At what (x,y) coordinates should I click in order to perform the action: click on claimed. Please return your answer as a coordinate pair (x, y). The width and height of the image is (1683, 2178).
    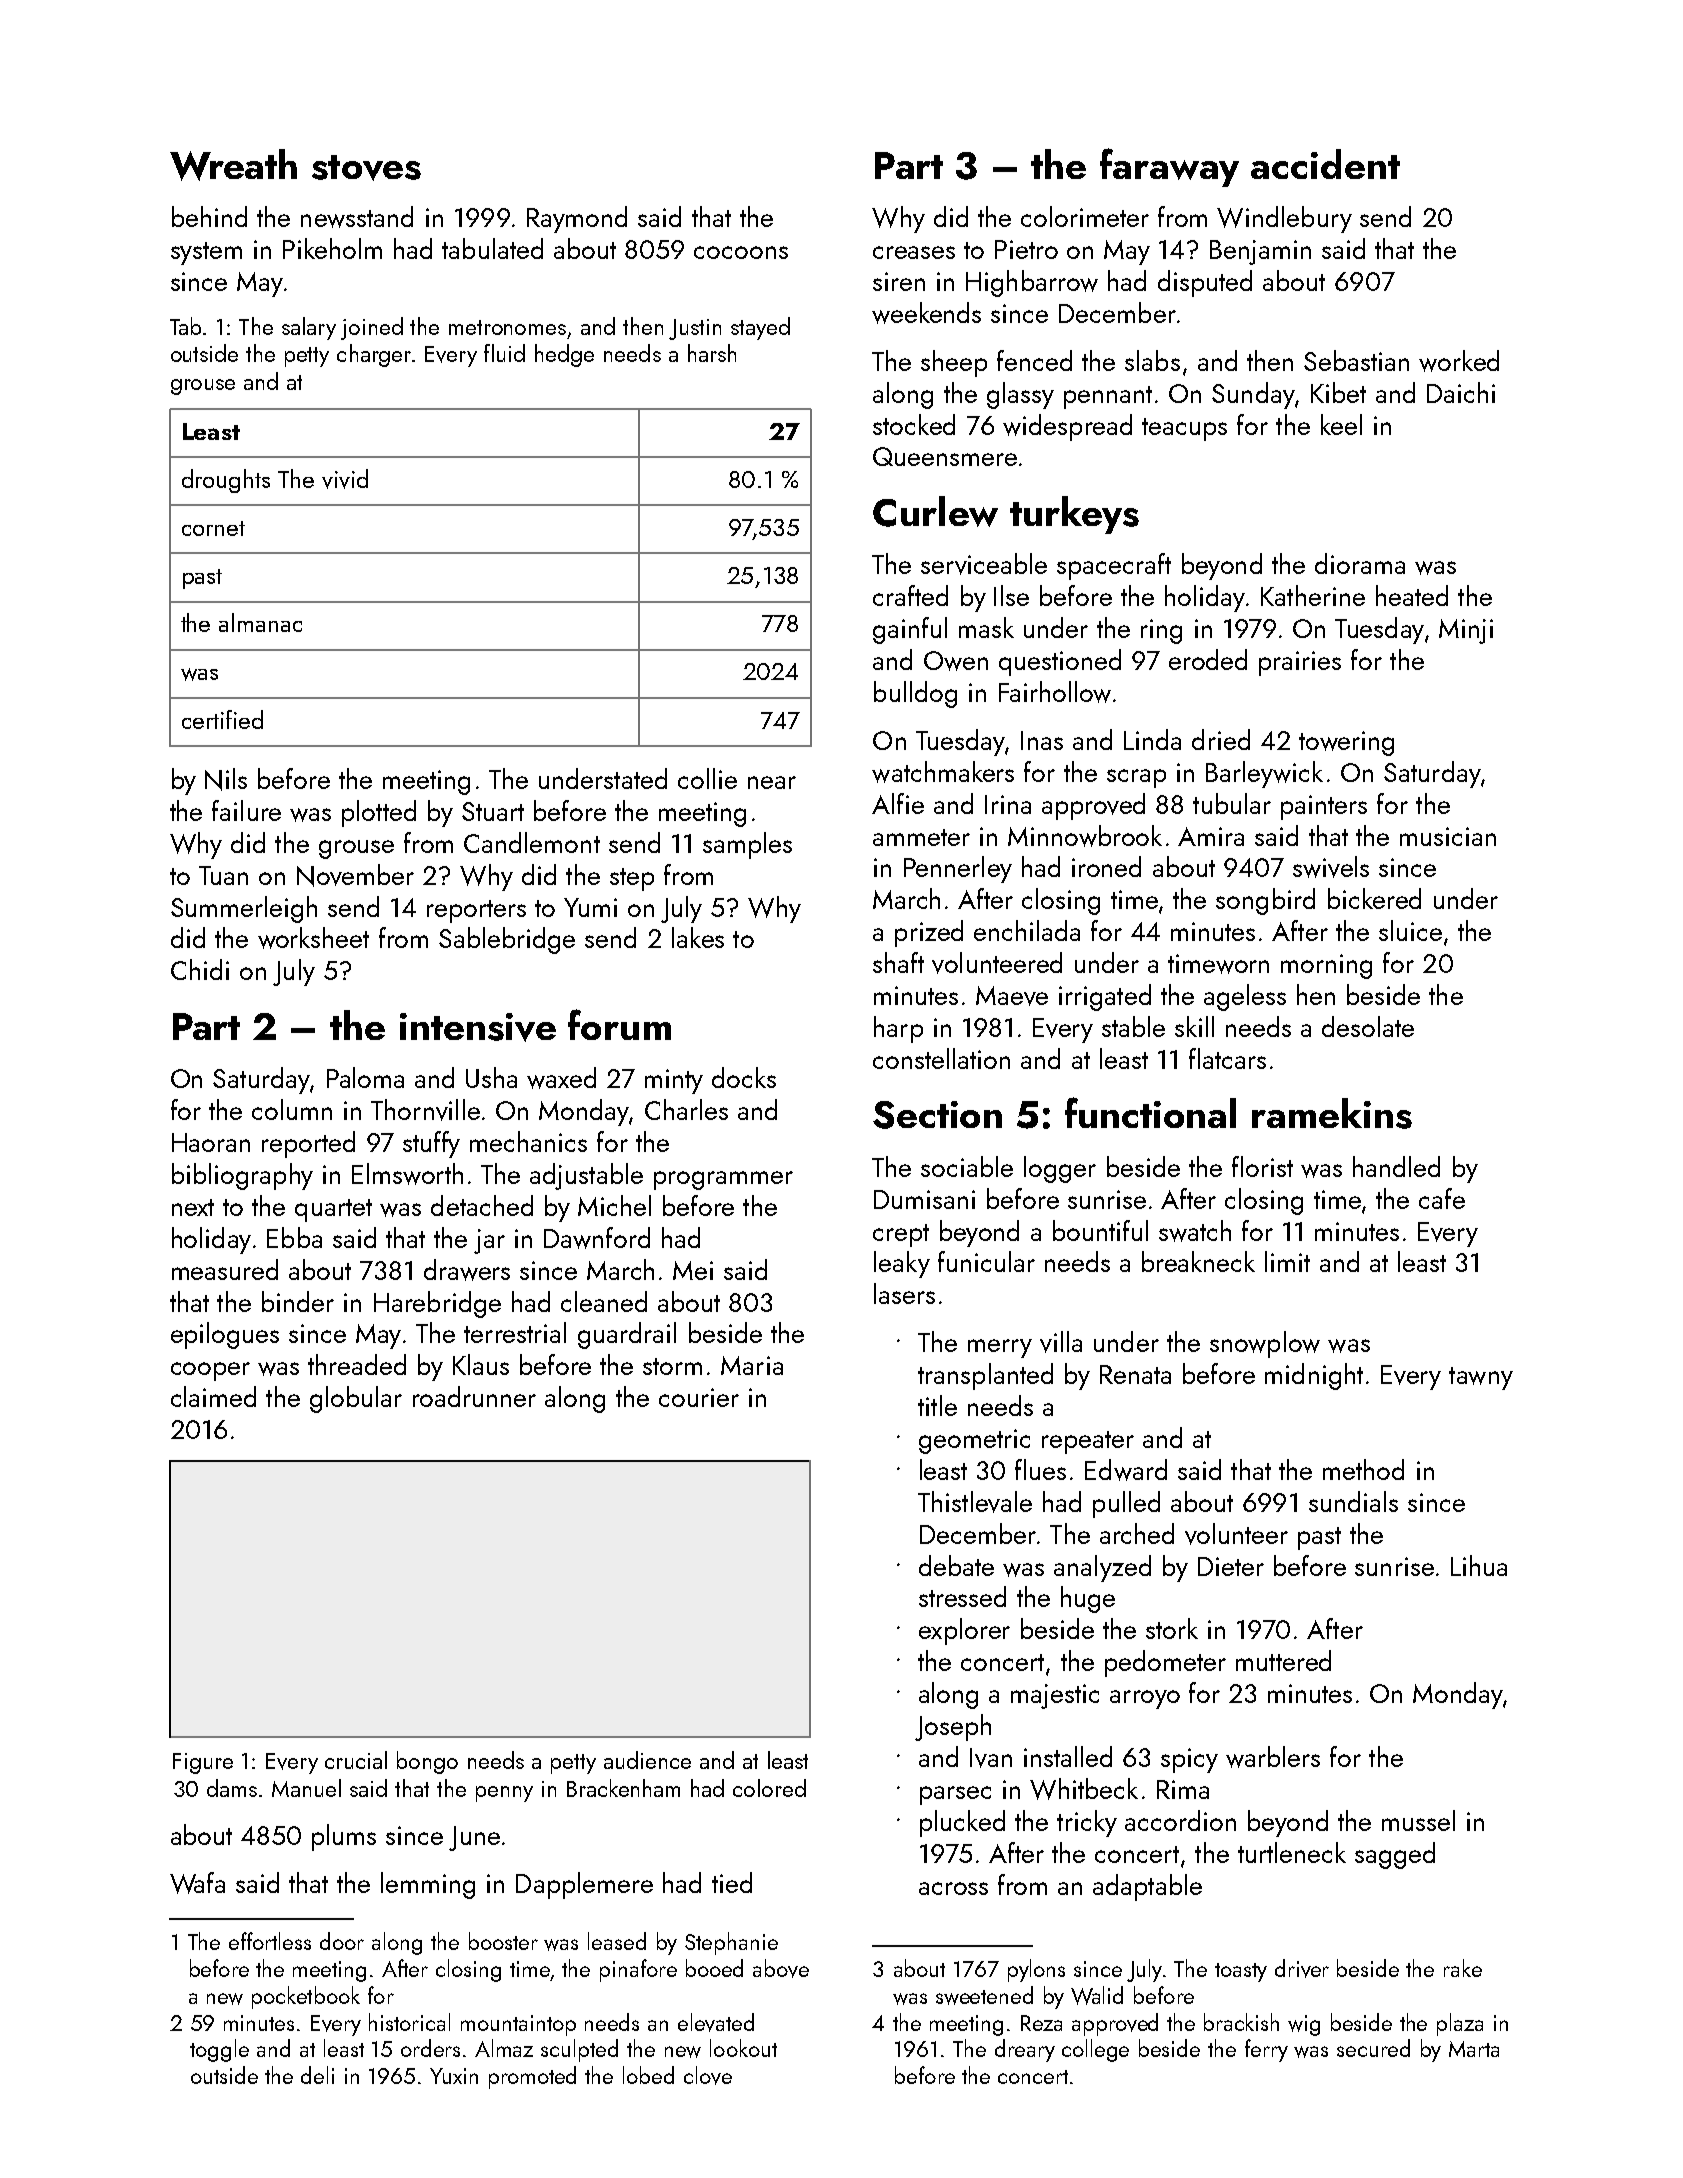
    Looking at the image, I should click on (213, 1396).
